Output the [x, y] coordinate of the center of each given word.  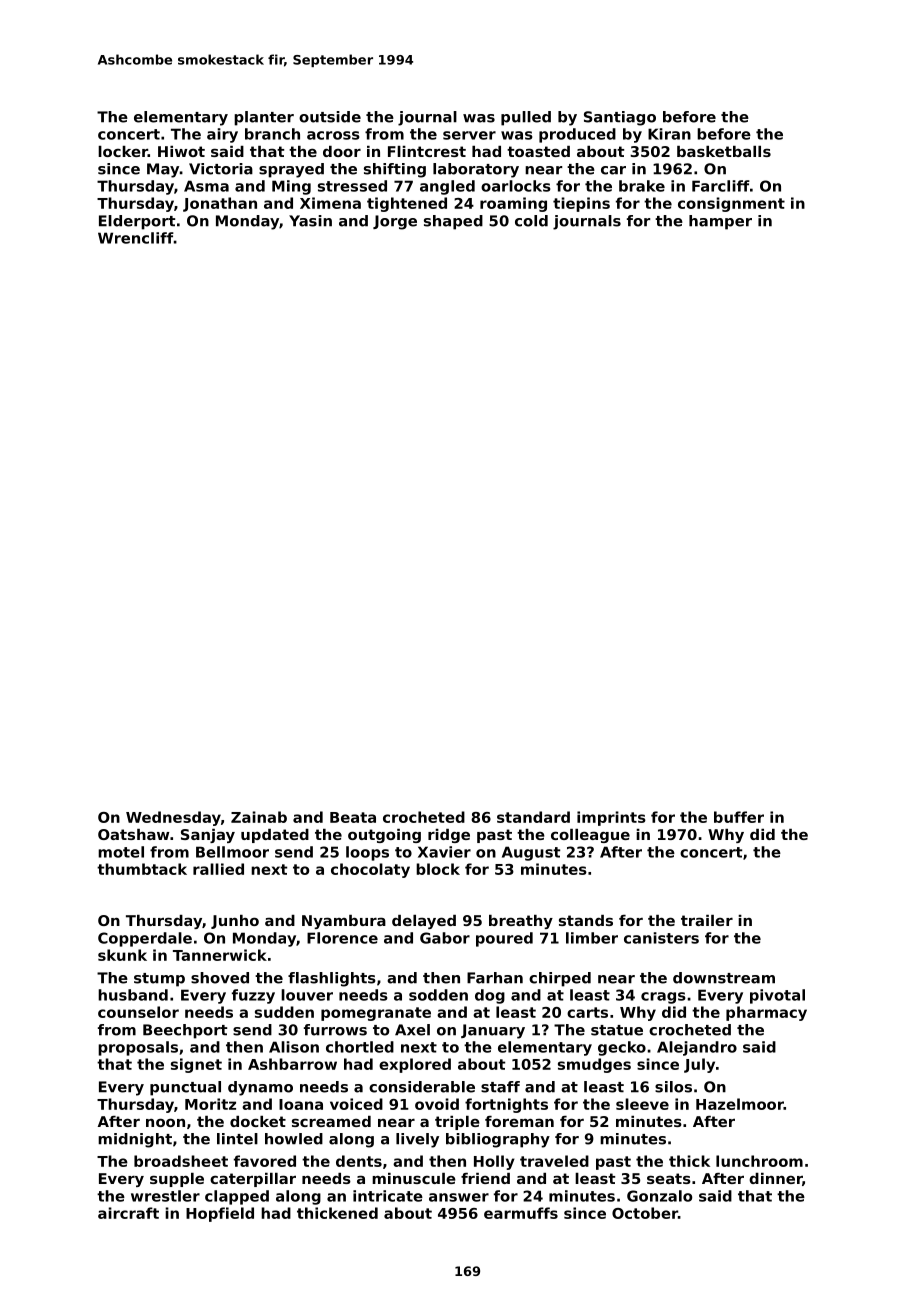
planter [264, 118]
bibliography [498, 1140]
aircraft [128, 1213]
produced [577, 135]
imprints [611, 818]
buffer [739, 817]
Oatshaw [133, 834]
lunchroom [759, 1161]
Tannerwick [220, 955]
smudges [594, 1065]
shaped [453, 222]
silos [673, 1087]
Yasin [310, 221]
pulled [526, 118]
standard [533, 817]
